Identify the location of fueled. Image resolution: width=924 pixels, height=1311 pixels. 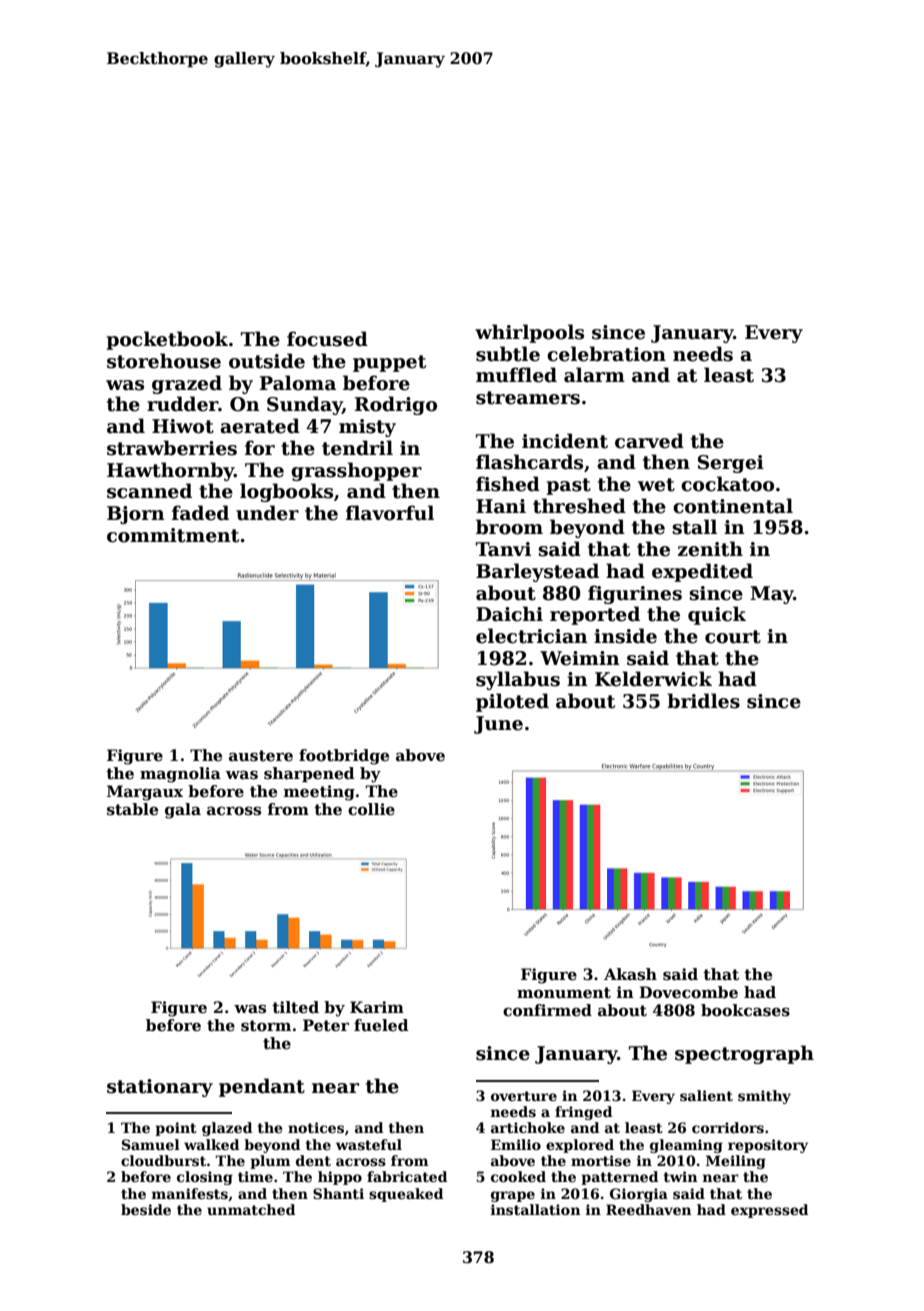
(381, 1025).
